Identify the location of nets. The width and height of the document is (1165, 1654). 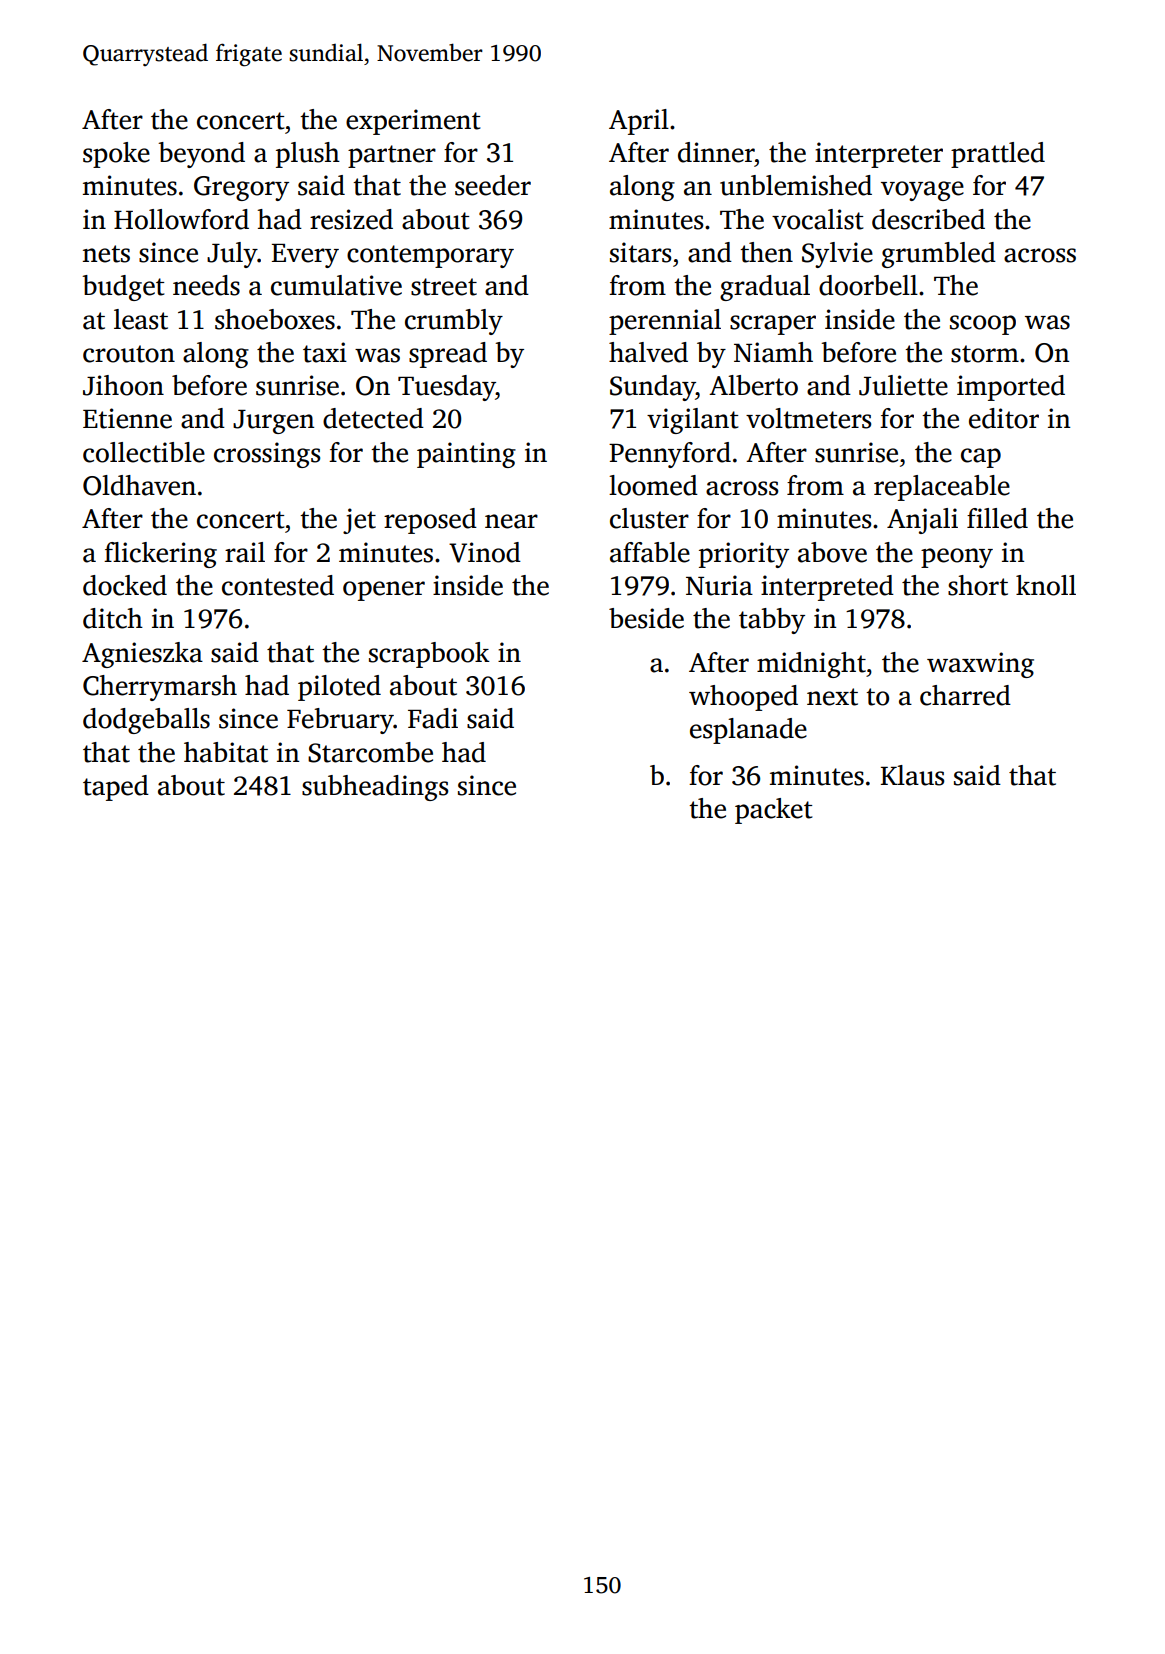
(106, 254).
